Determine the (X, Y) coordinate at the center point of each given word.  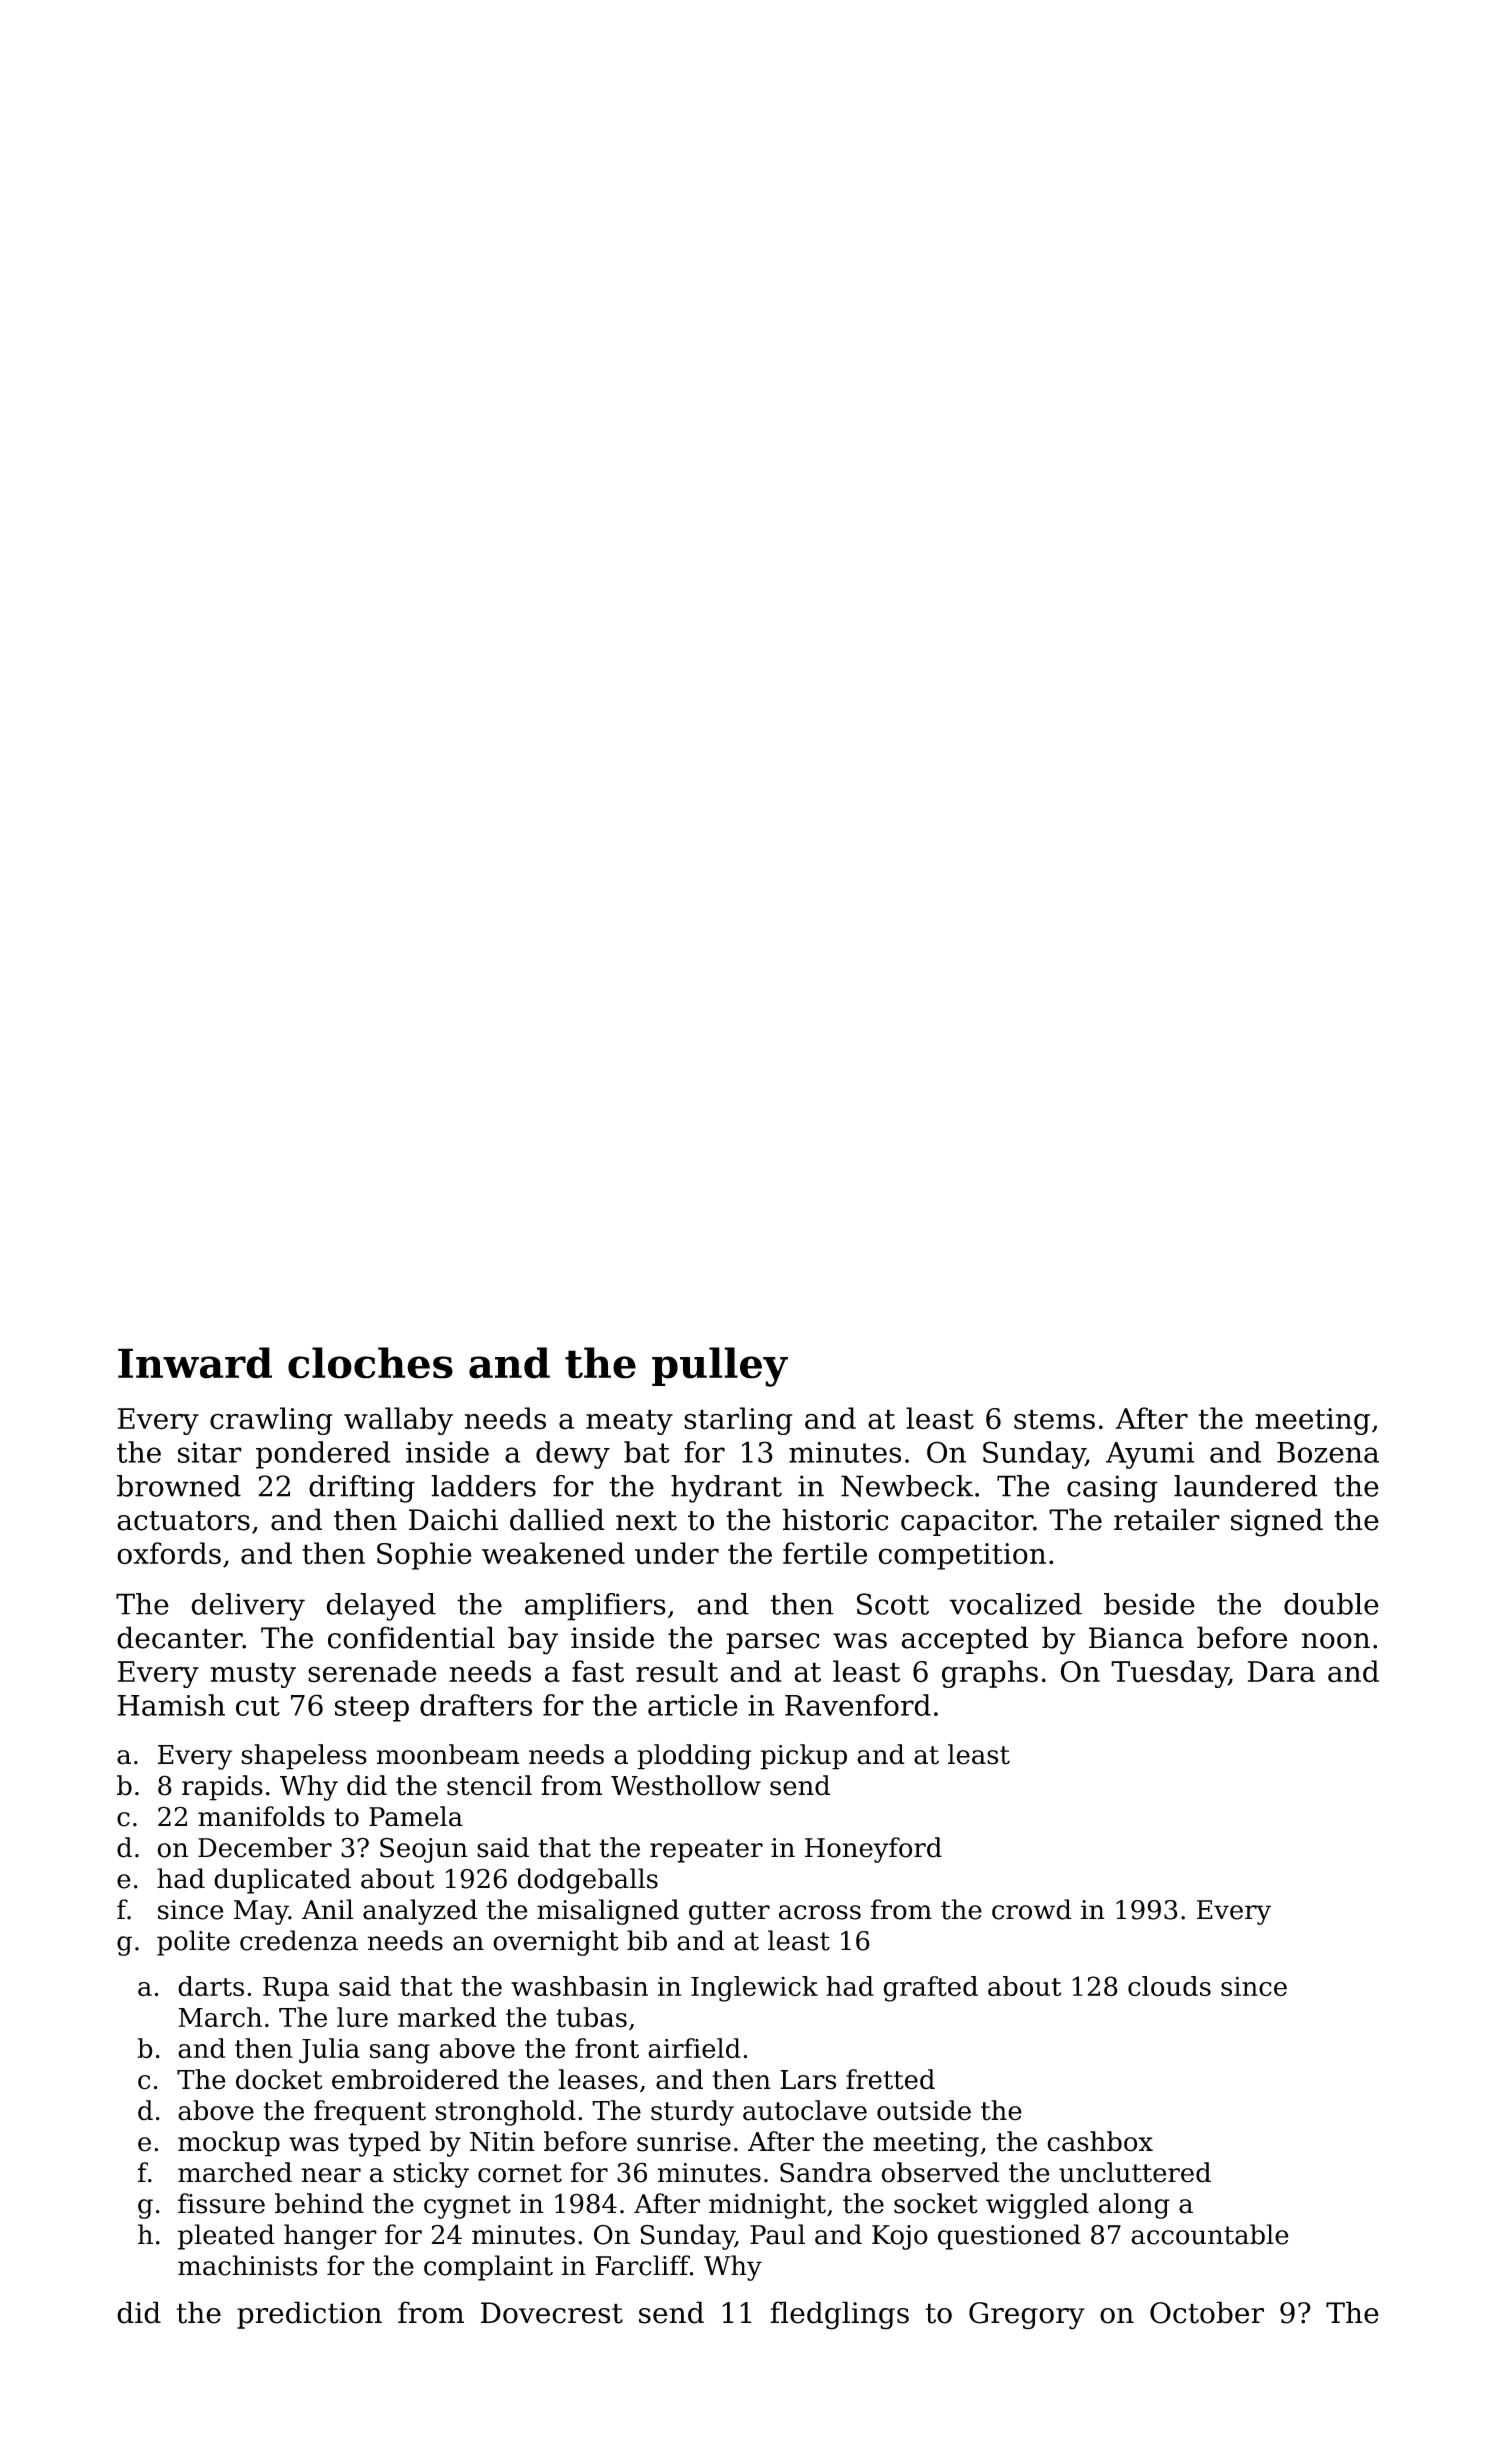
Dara (1281, 1672)
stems (1054, 1419)
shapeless (304, 1757)
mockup (229, 2144)
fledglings (839, 2315)
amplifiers (595, 1607)
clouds (1169, 1986)
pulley (720, 1367)
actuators (183, 1521)
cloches (370, 1363)
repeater (706, 1851)
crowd (1032, 1909)
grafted (930, 1989)
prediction (309, 2315)
